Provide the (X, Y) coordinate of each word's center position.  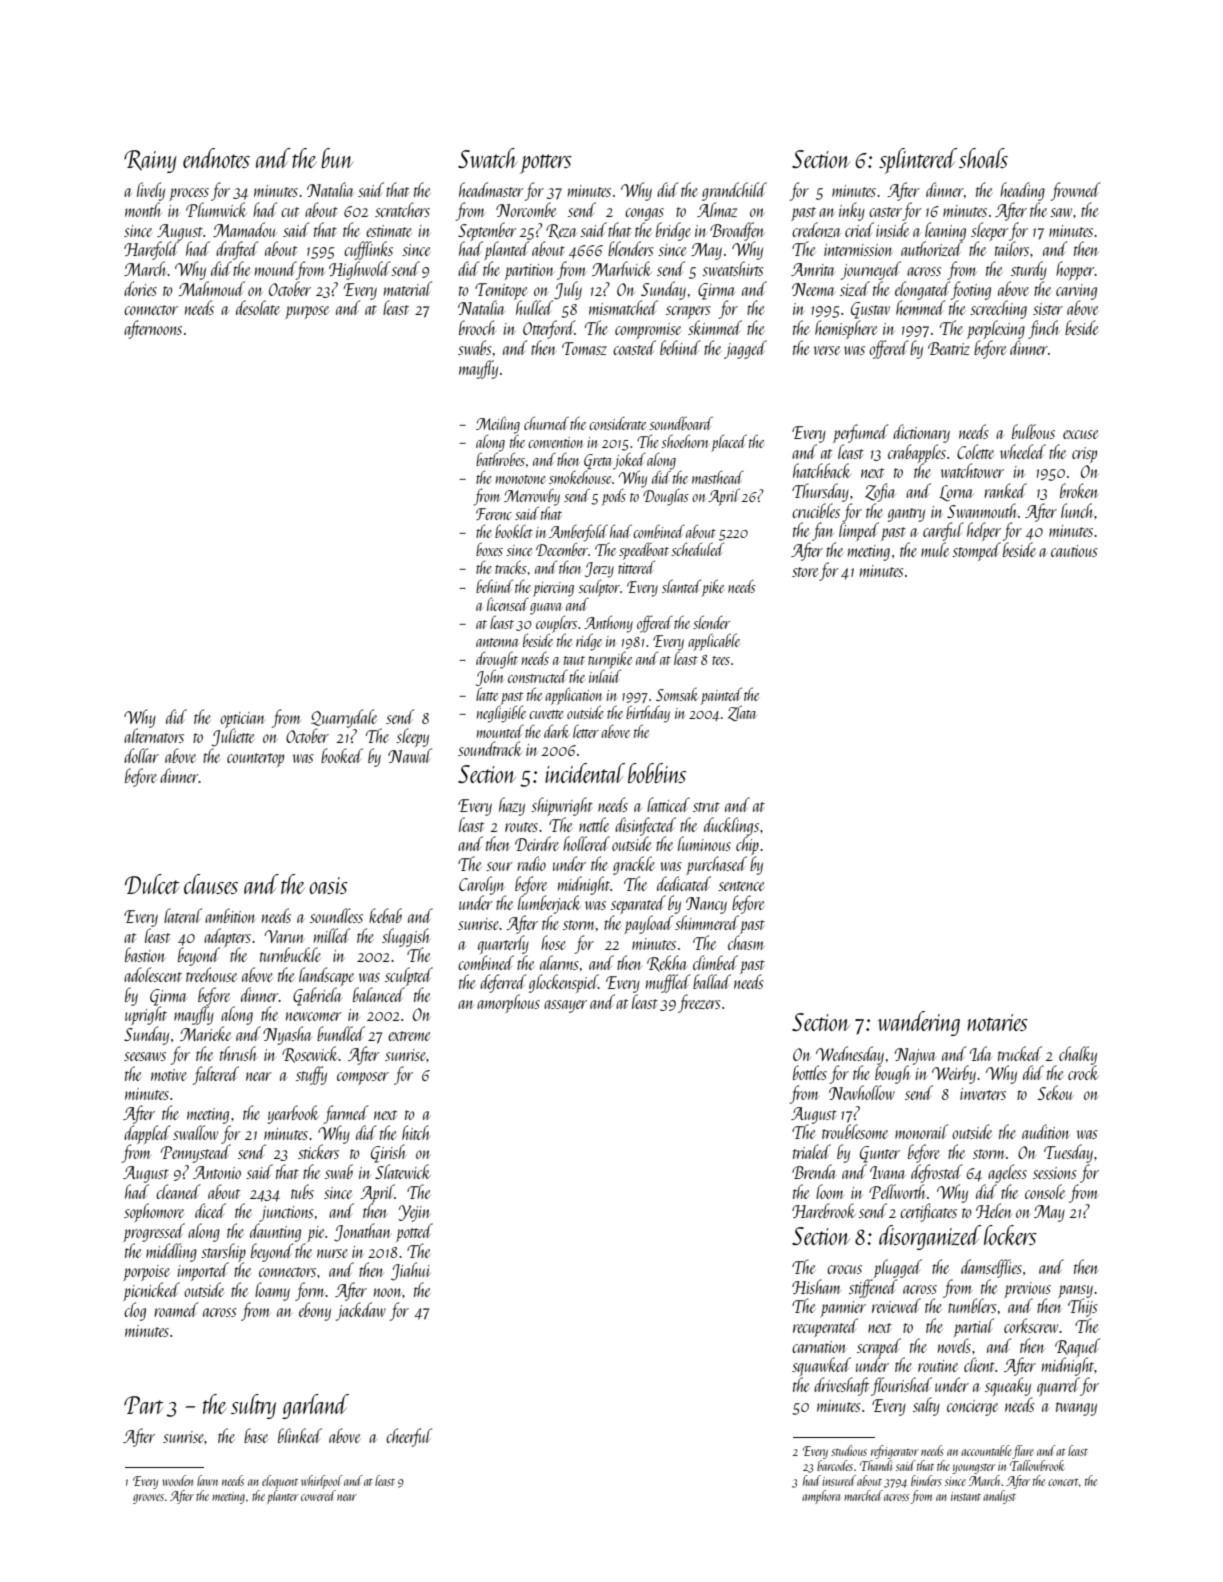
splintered (918, 161)
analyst (999, 1497)
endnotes (216, 158)
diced (210, 1210)
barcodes (835, 1465)
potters (546, 164)
